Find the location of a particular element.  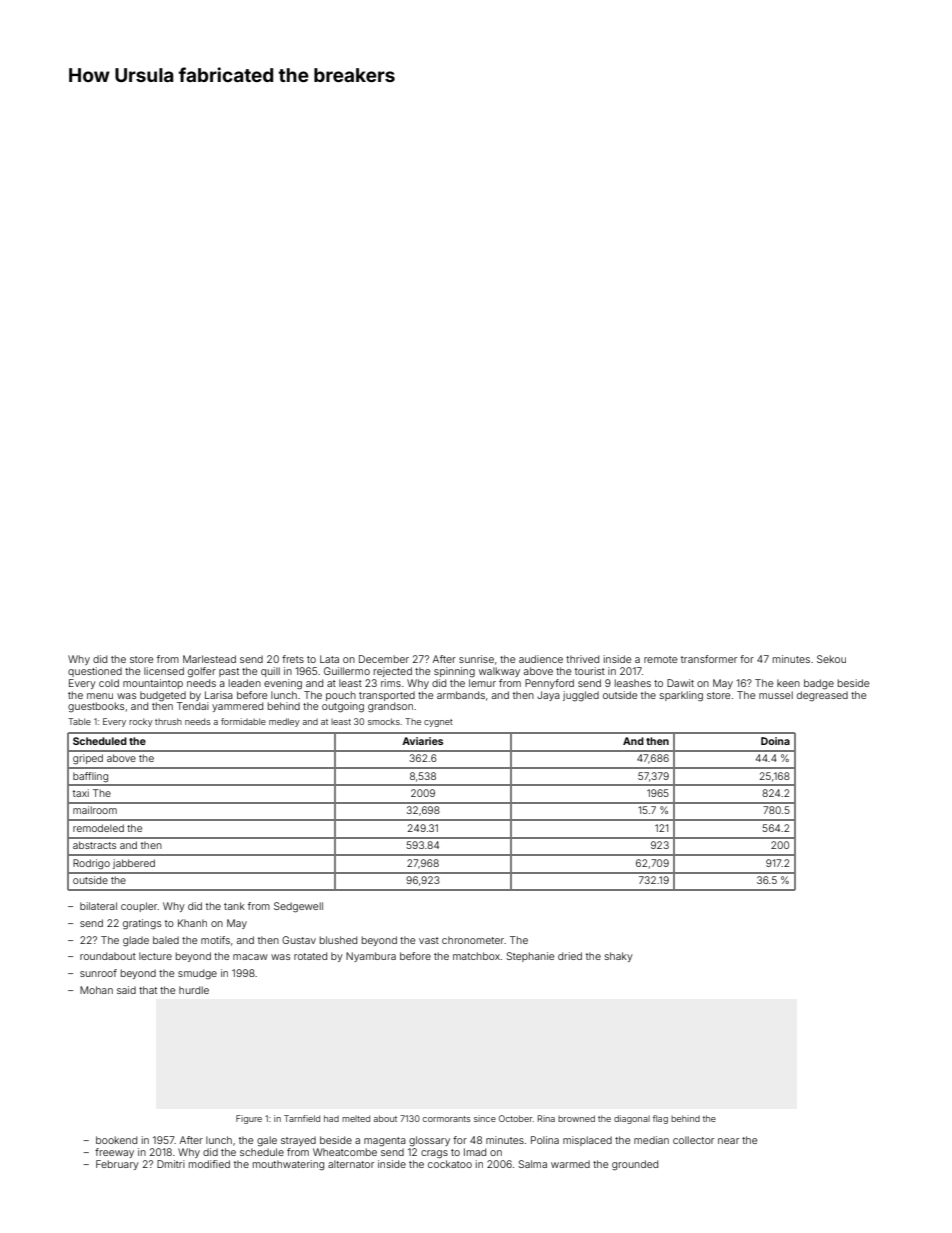

mouthwatering is located at coordinates (288, 1165).
